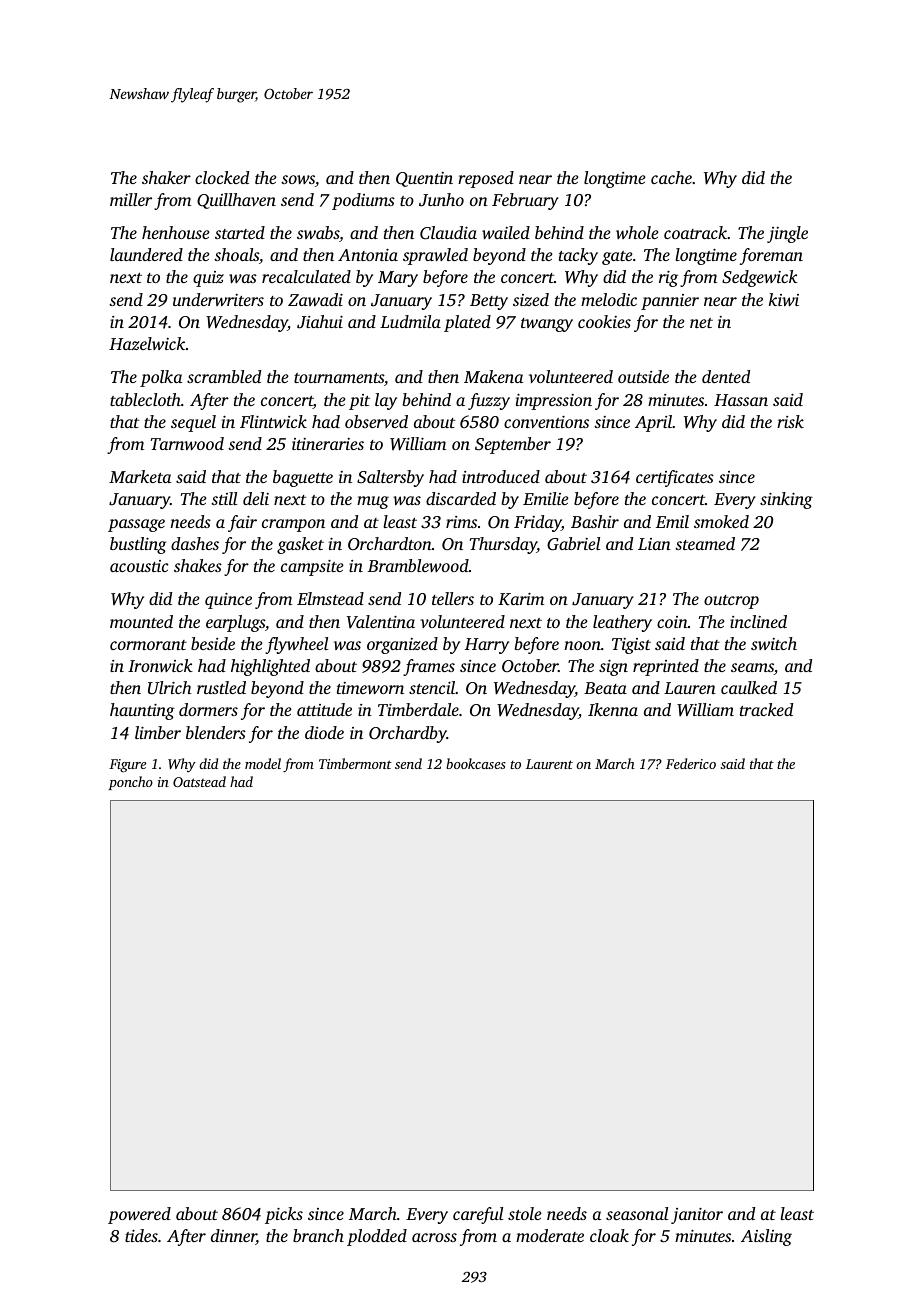  I want to click on Hazelwick, so click(147, 343).
